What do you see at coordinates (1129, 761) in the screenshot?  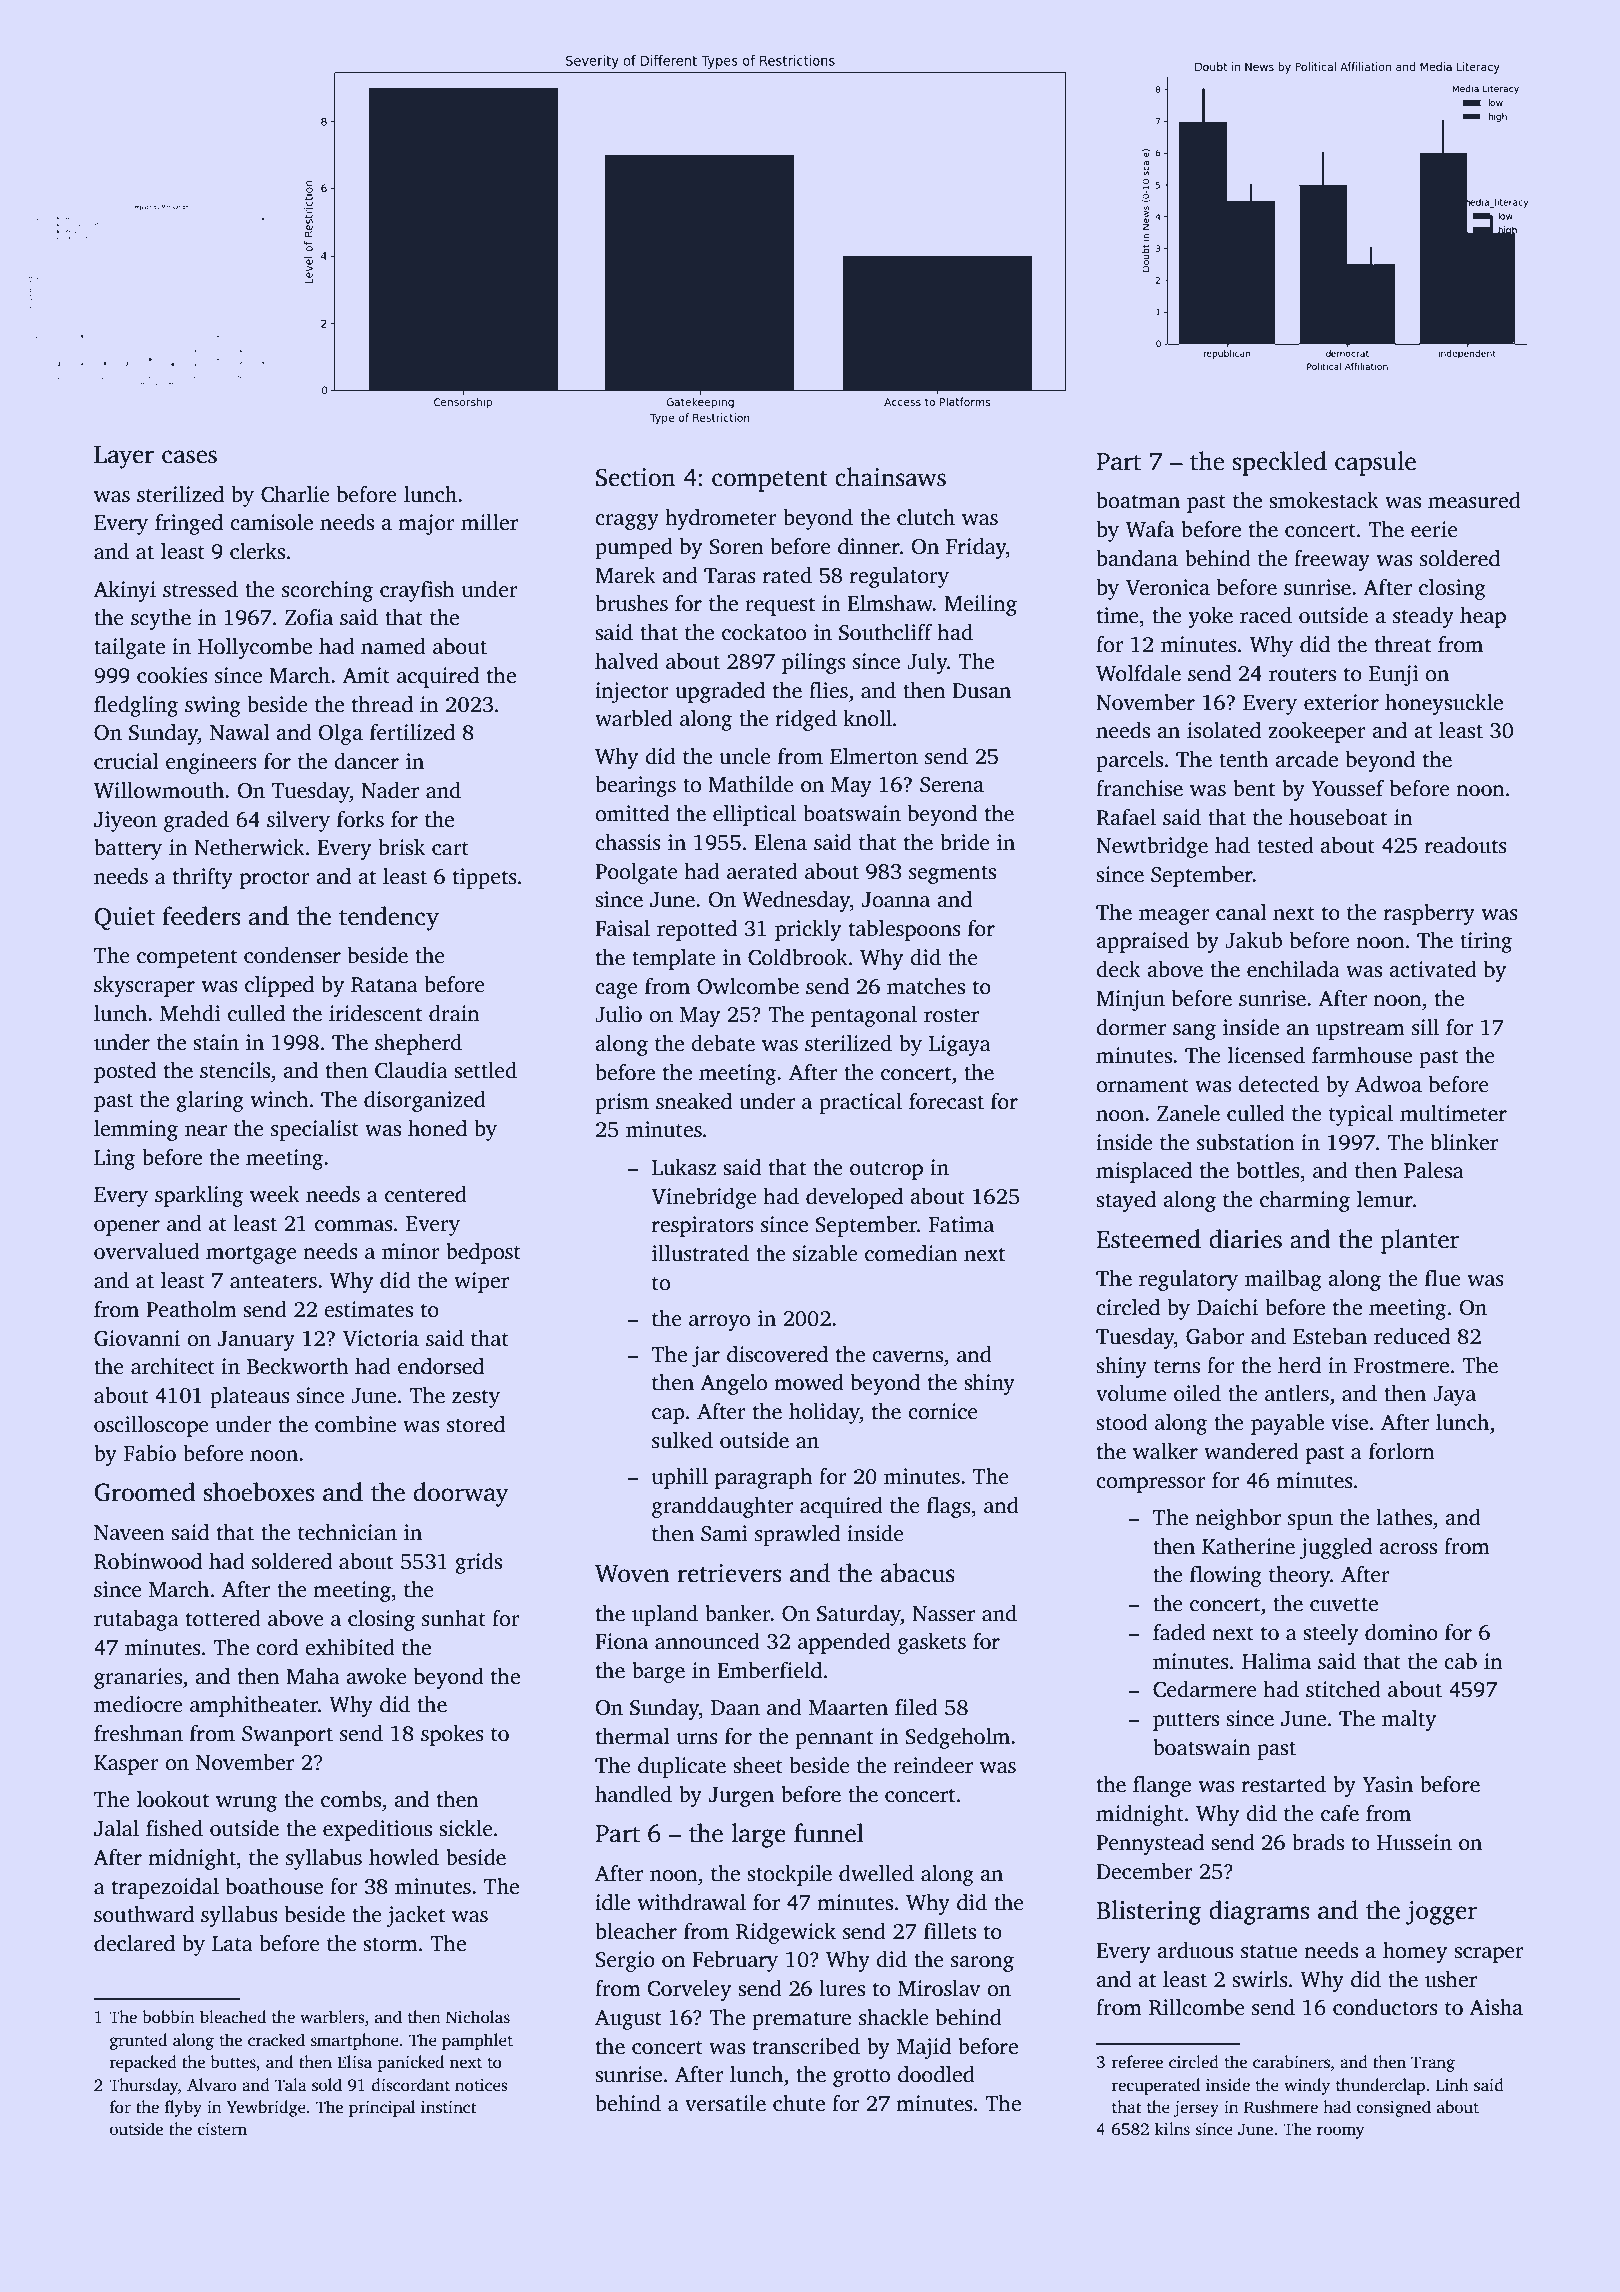 I see `parcels` at bounding box center [1129, 761].
